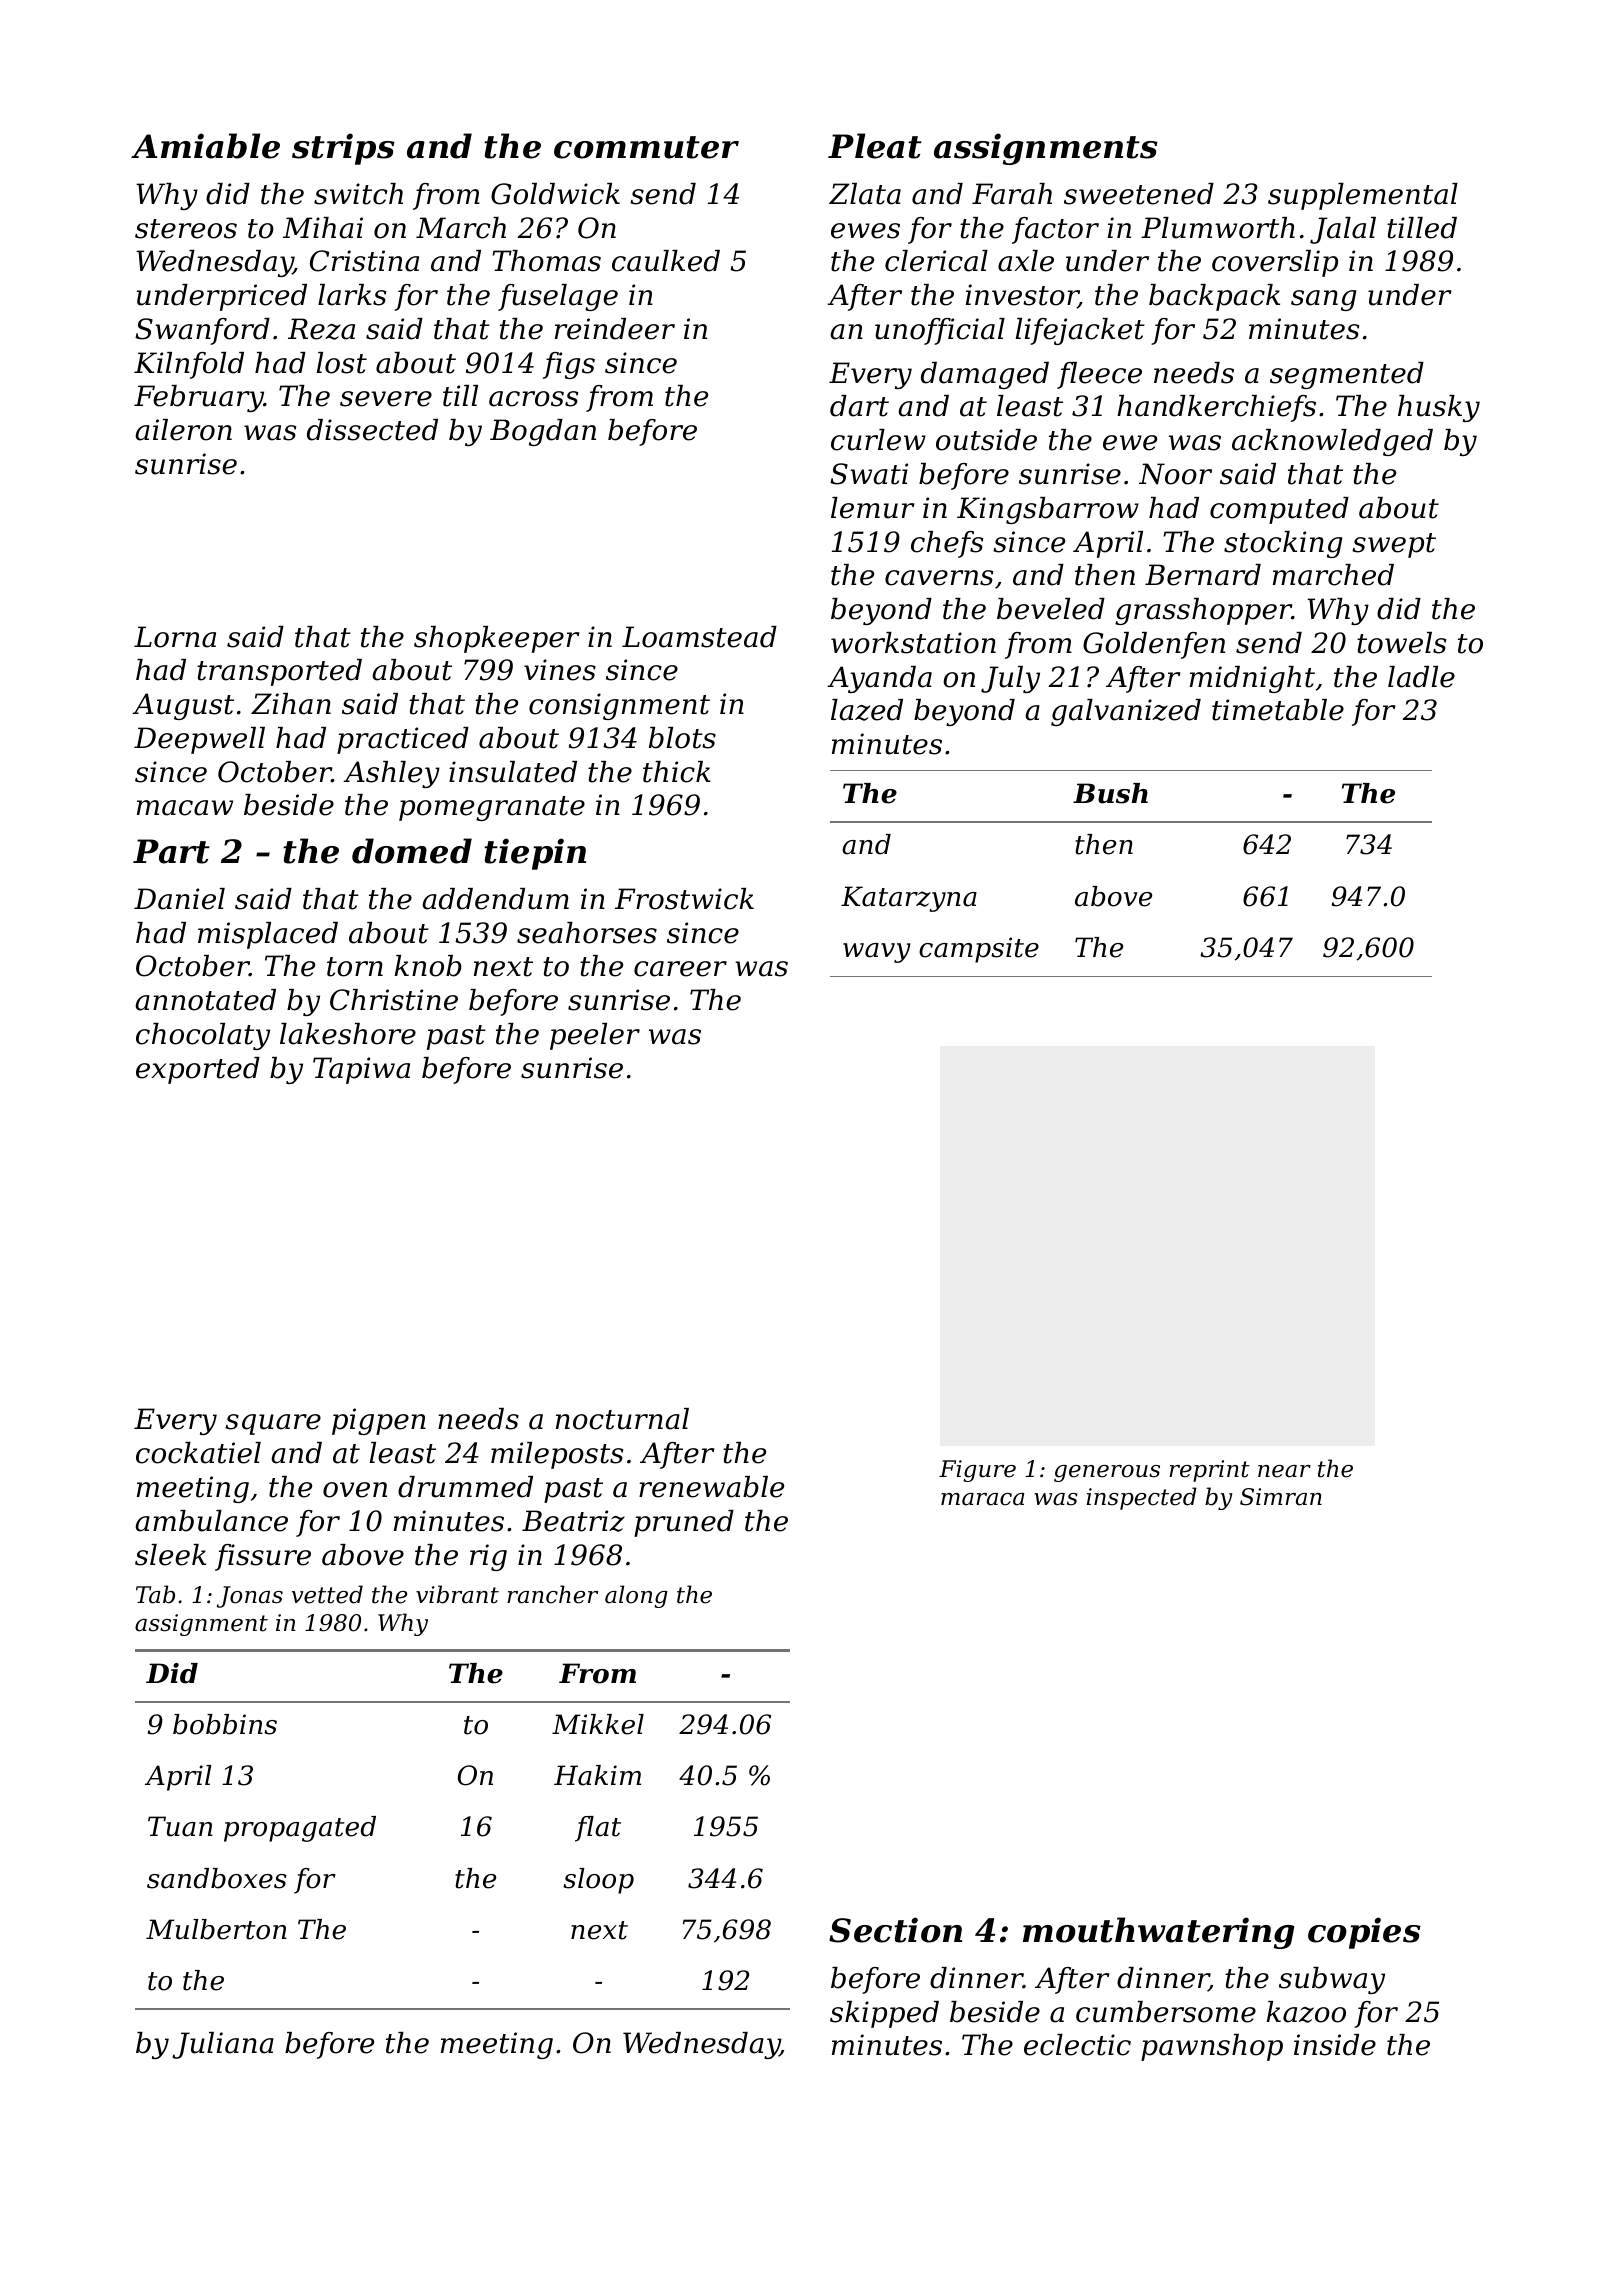 This image has height=2292, width=1620. What do you see at coordinates (223, 2045) in the image?
I see `Juliana` at bounding box center [223, 2045].
